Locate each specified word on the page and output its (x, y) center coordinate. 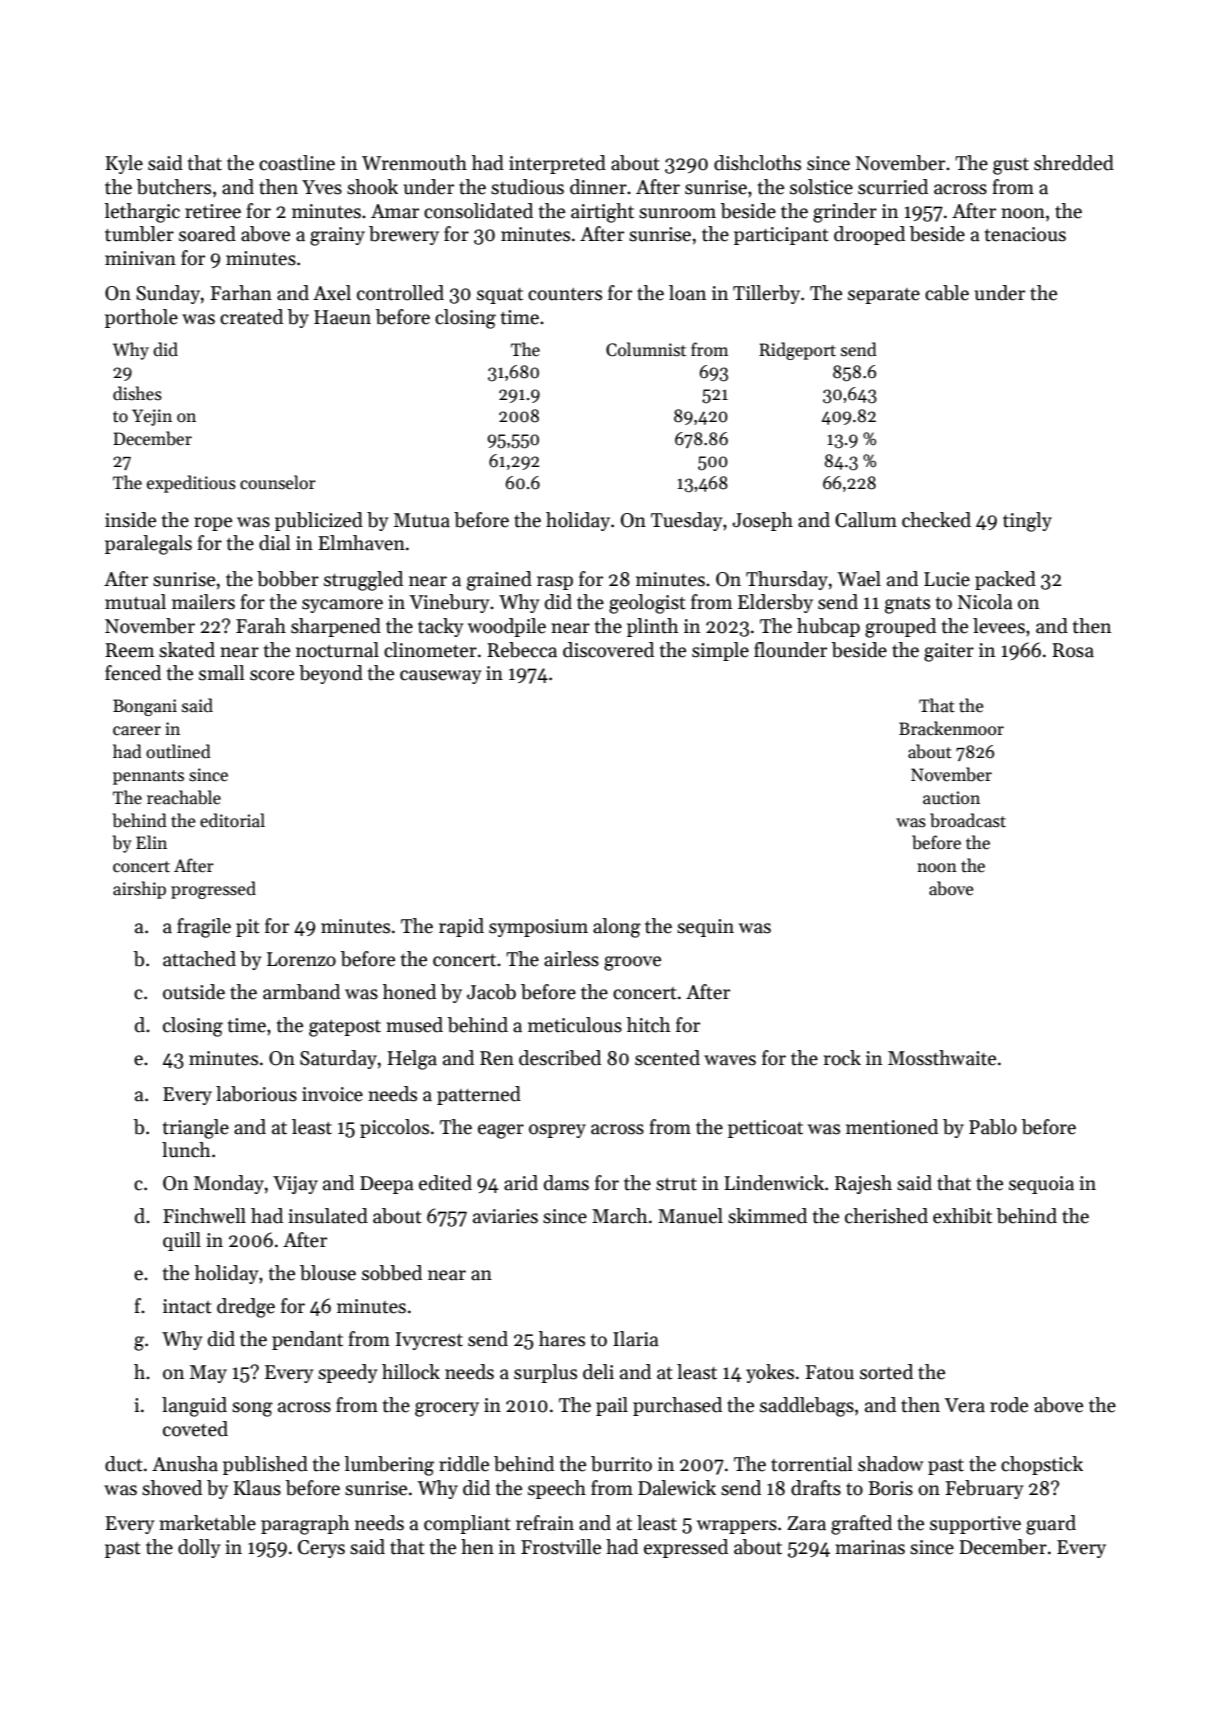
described (560, 1058)
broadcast (968, 820)
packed (1005, 580)
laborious (256, 1094)
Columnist (646, 349)
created (251, 317)
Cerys (321, 1549)
